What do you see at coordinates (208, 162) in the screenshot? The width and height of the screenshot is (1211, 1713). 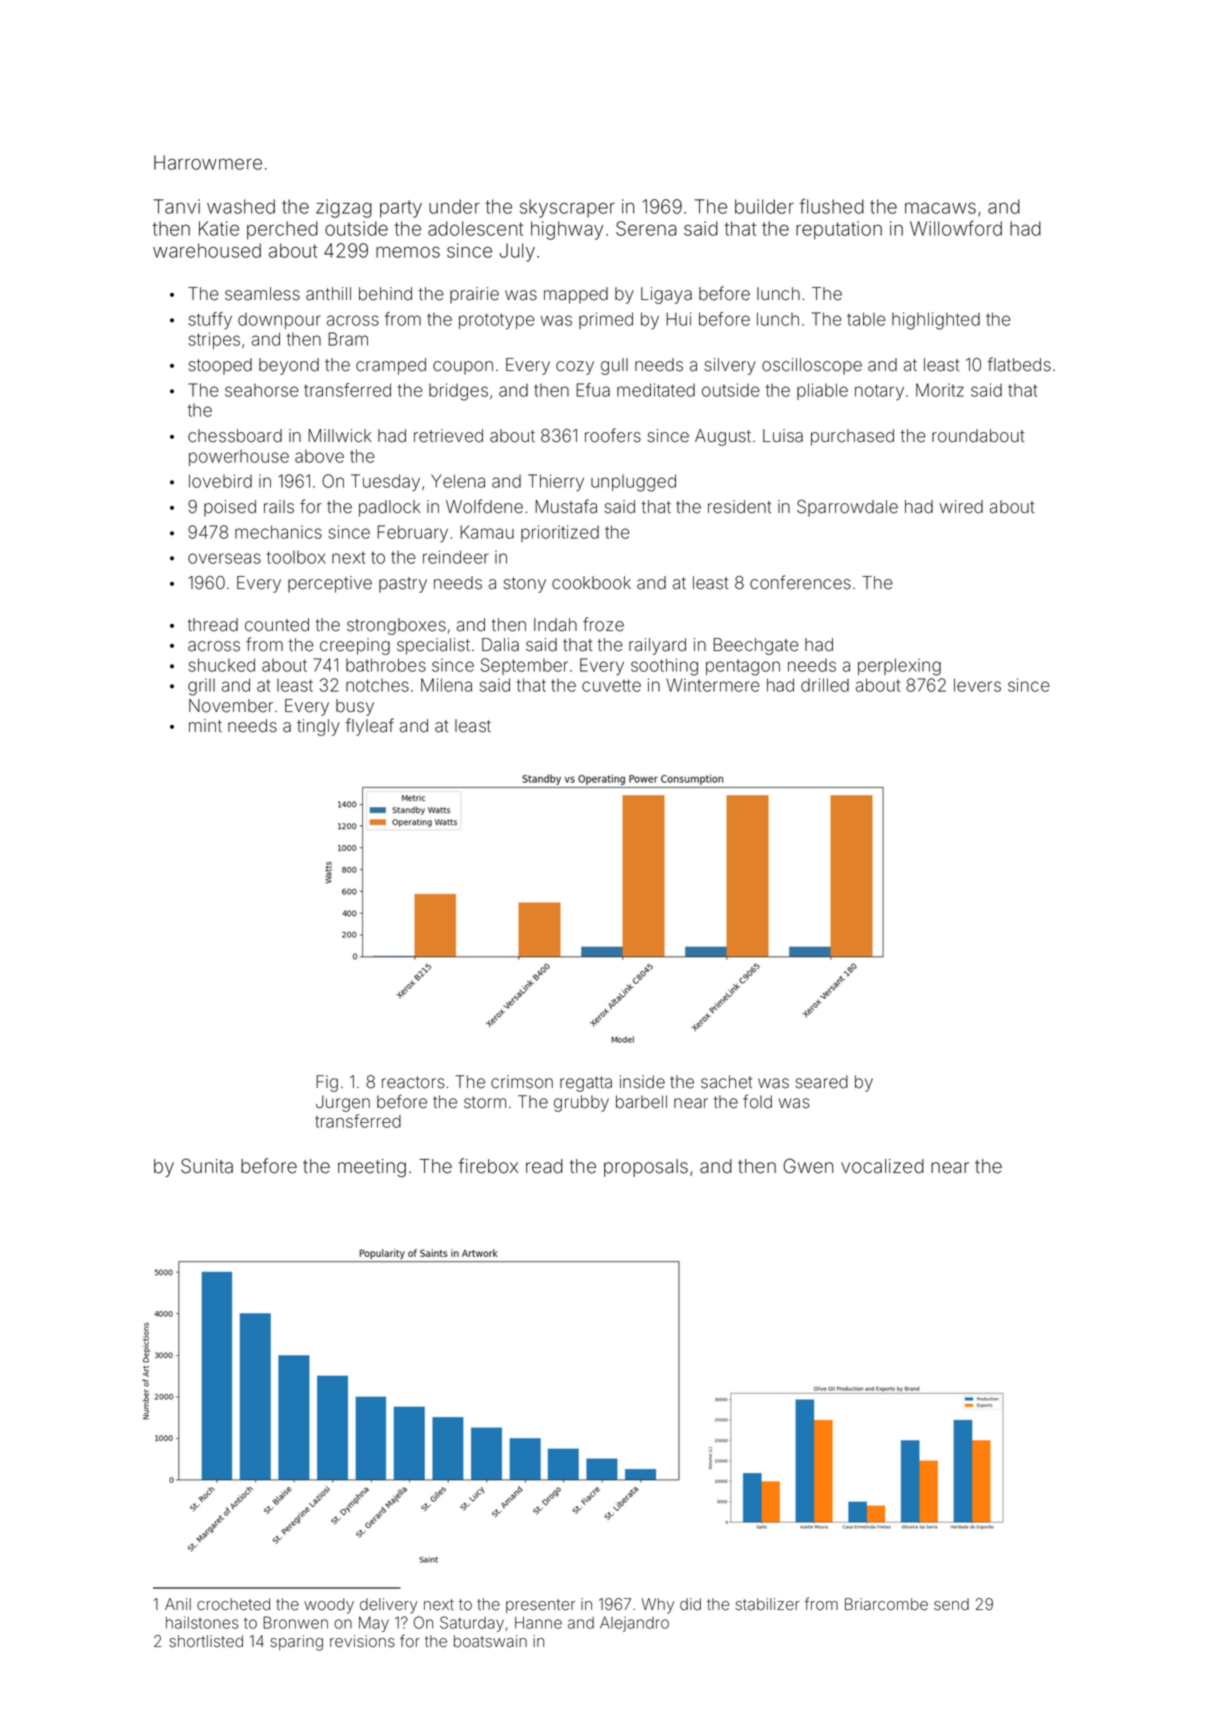 I see `Harrowmere` at bounding box center [208, 162].
